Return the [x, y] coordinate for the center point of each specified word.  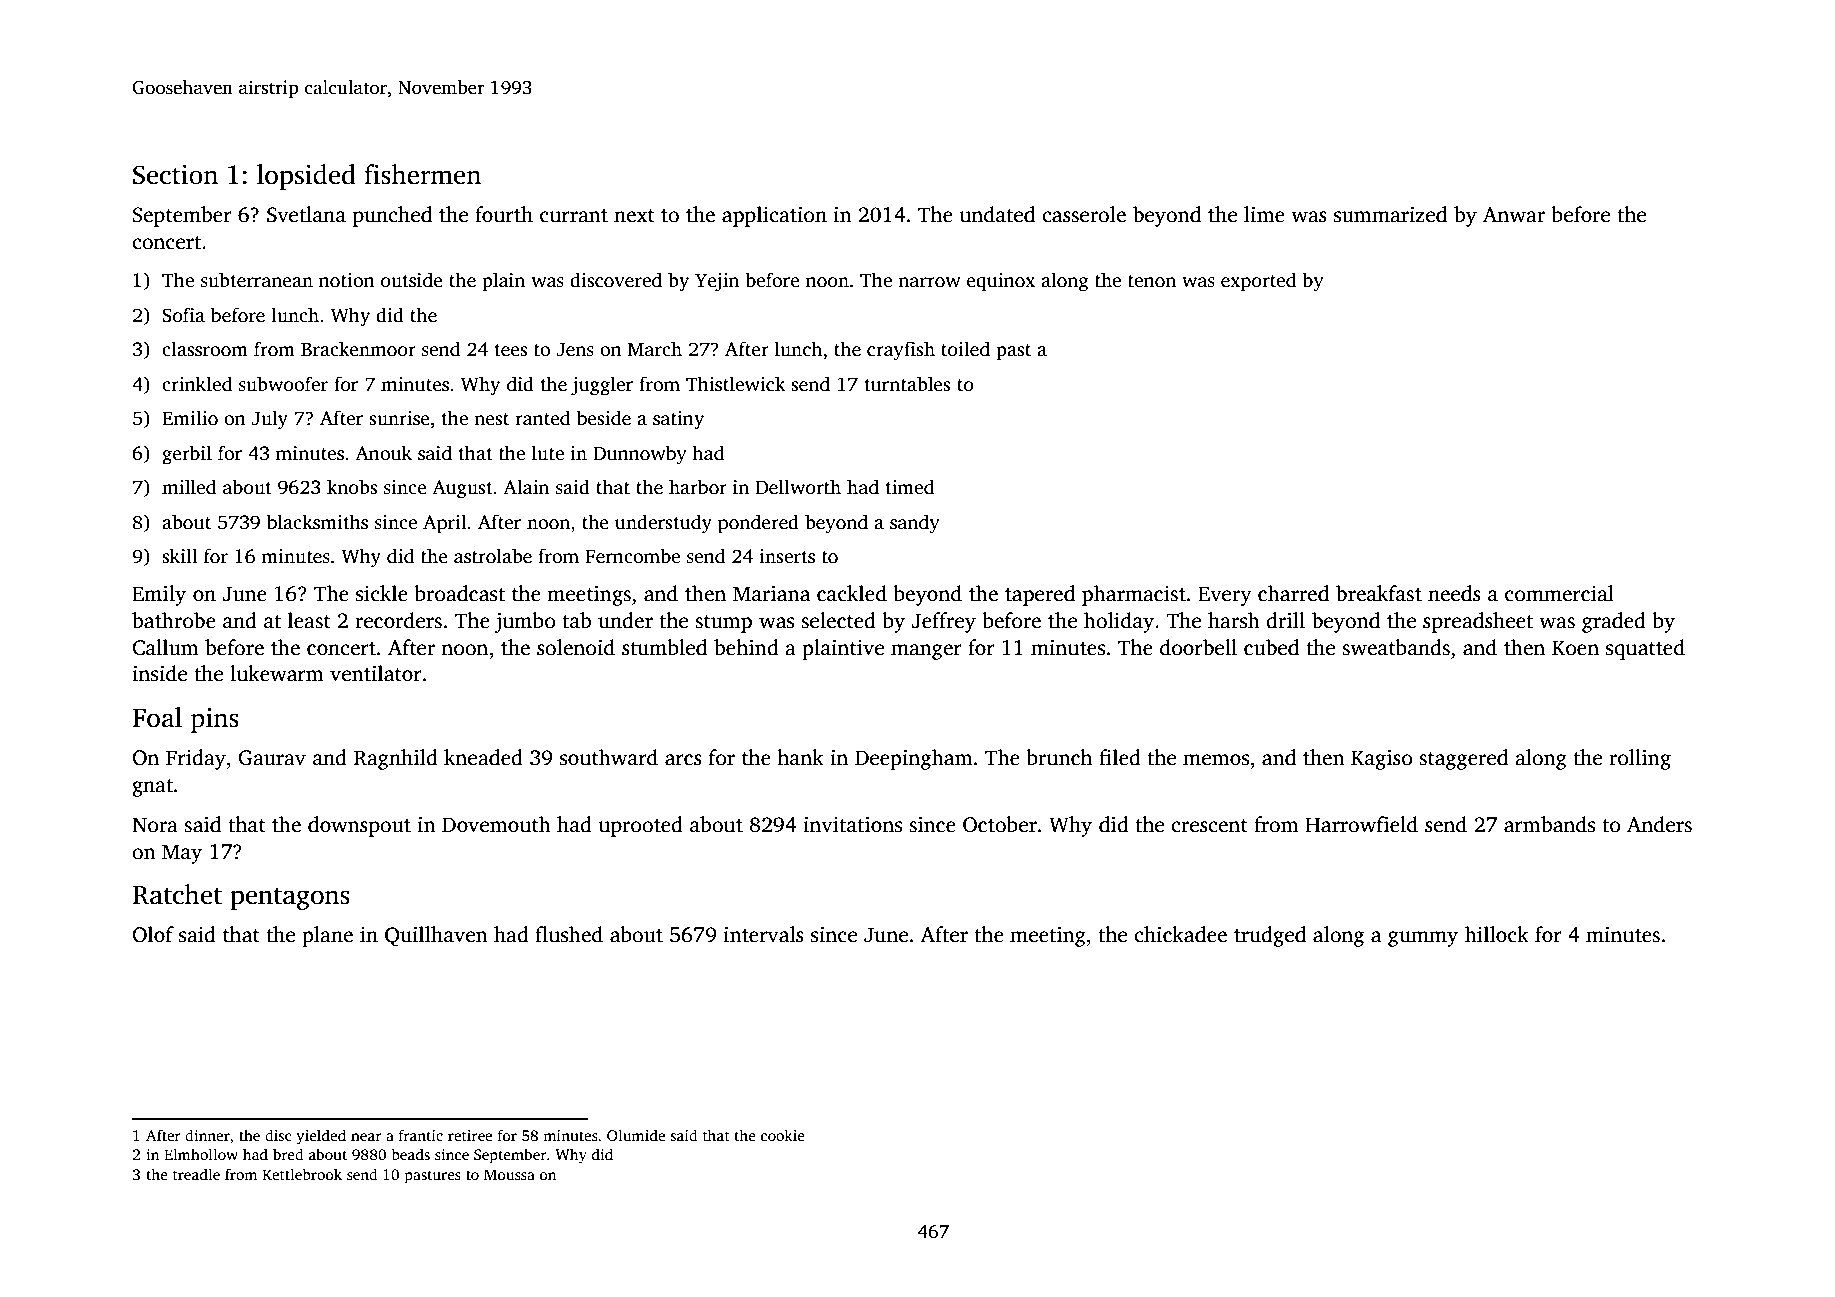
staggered [1463, 759]
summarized [1390, 214]
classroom [205, 349]
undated [997, 214]
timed [910, 487]
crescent [1209, 826]
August [462, 489]
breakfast [1379, 593]
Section [175, 175]
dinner [207, 1135]
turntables [907, 384]
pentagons [290, 898]
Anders [1659, 824]
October [1000, 824]
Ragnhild [396, 759]
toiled [965, 349]
